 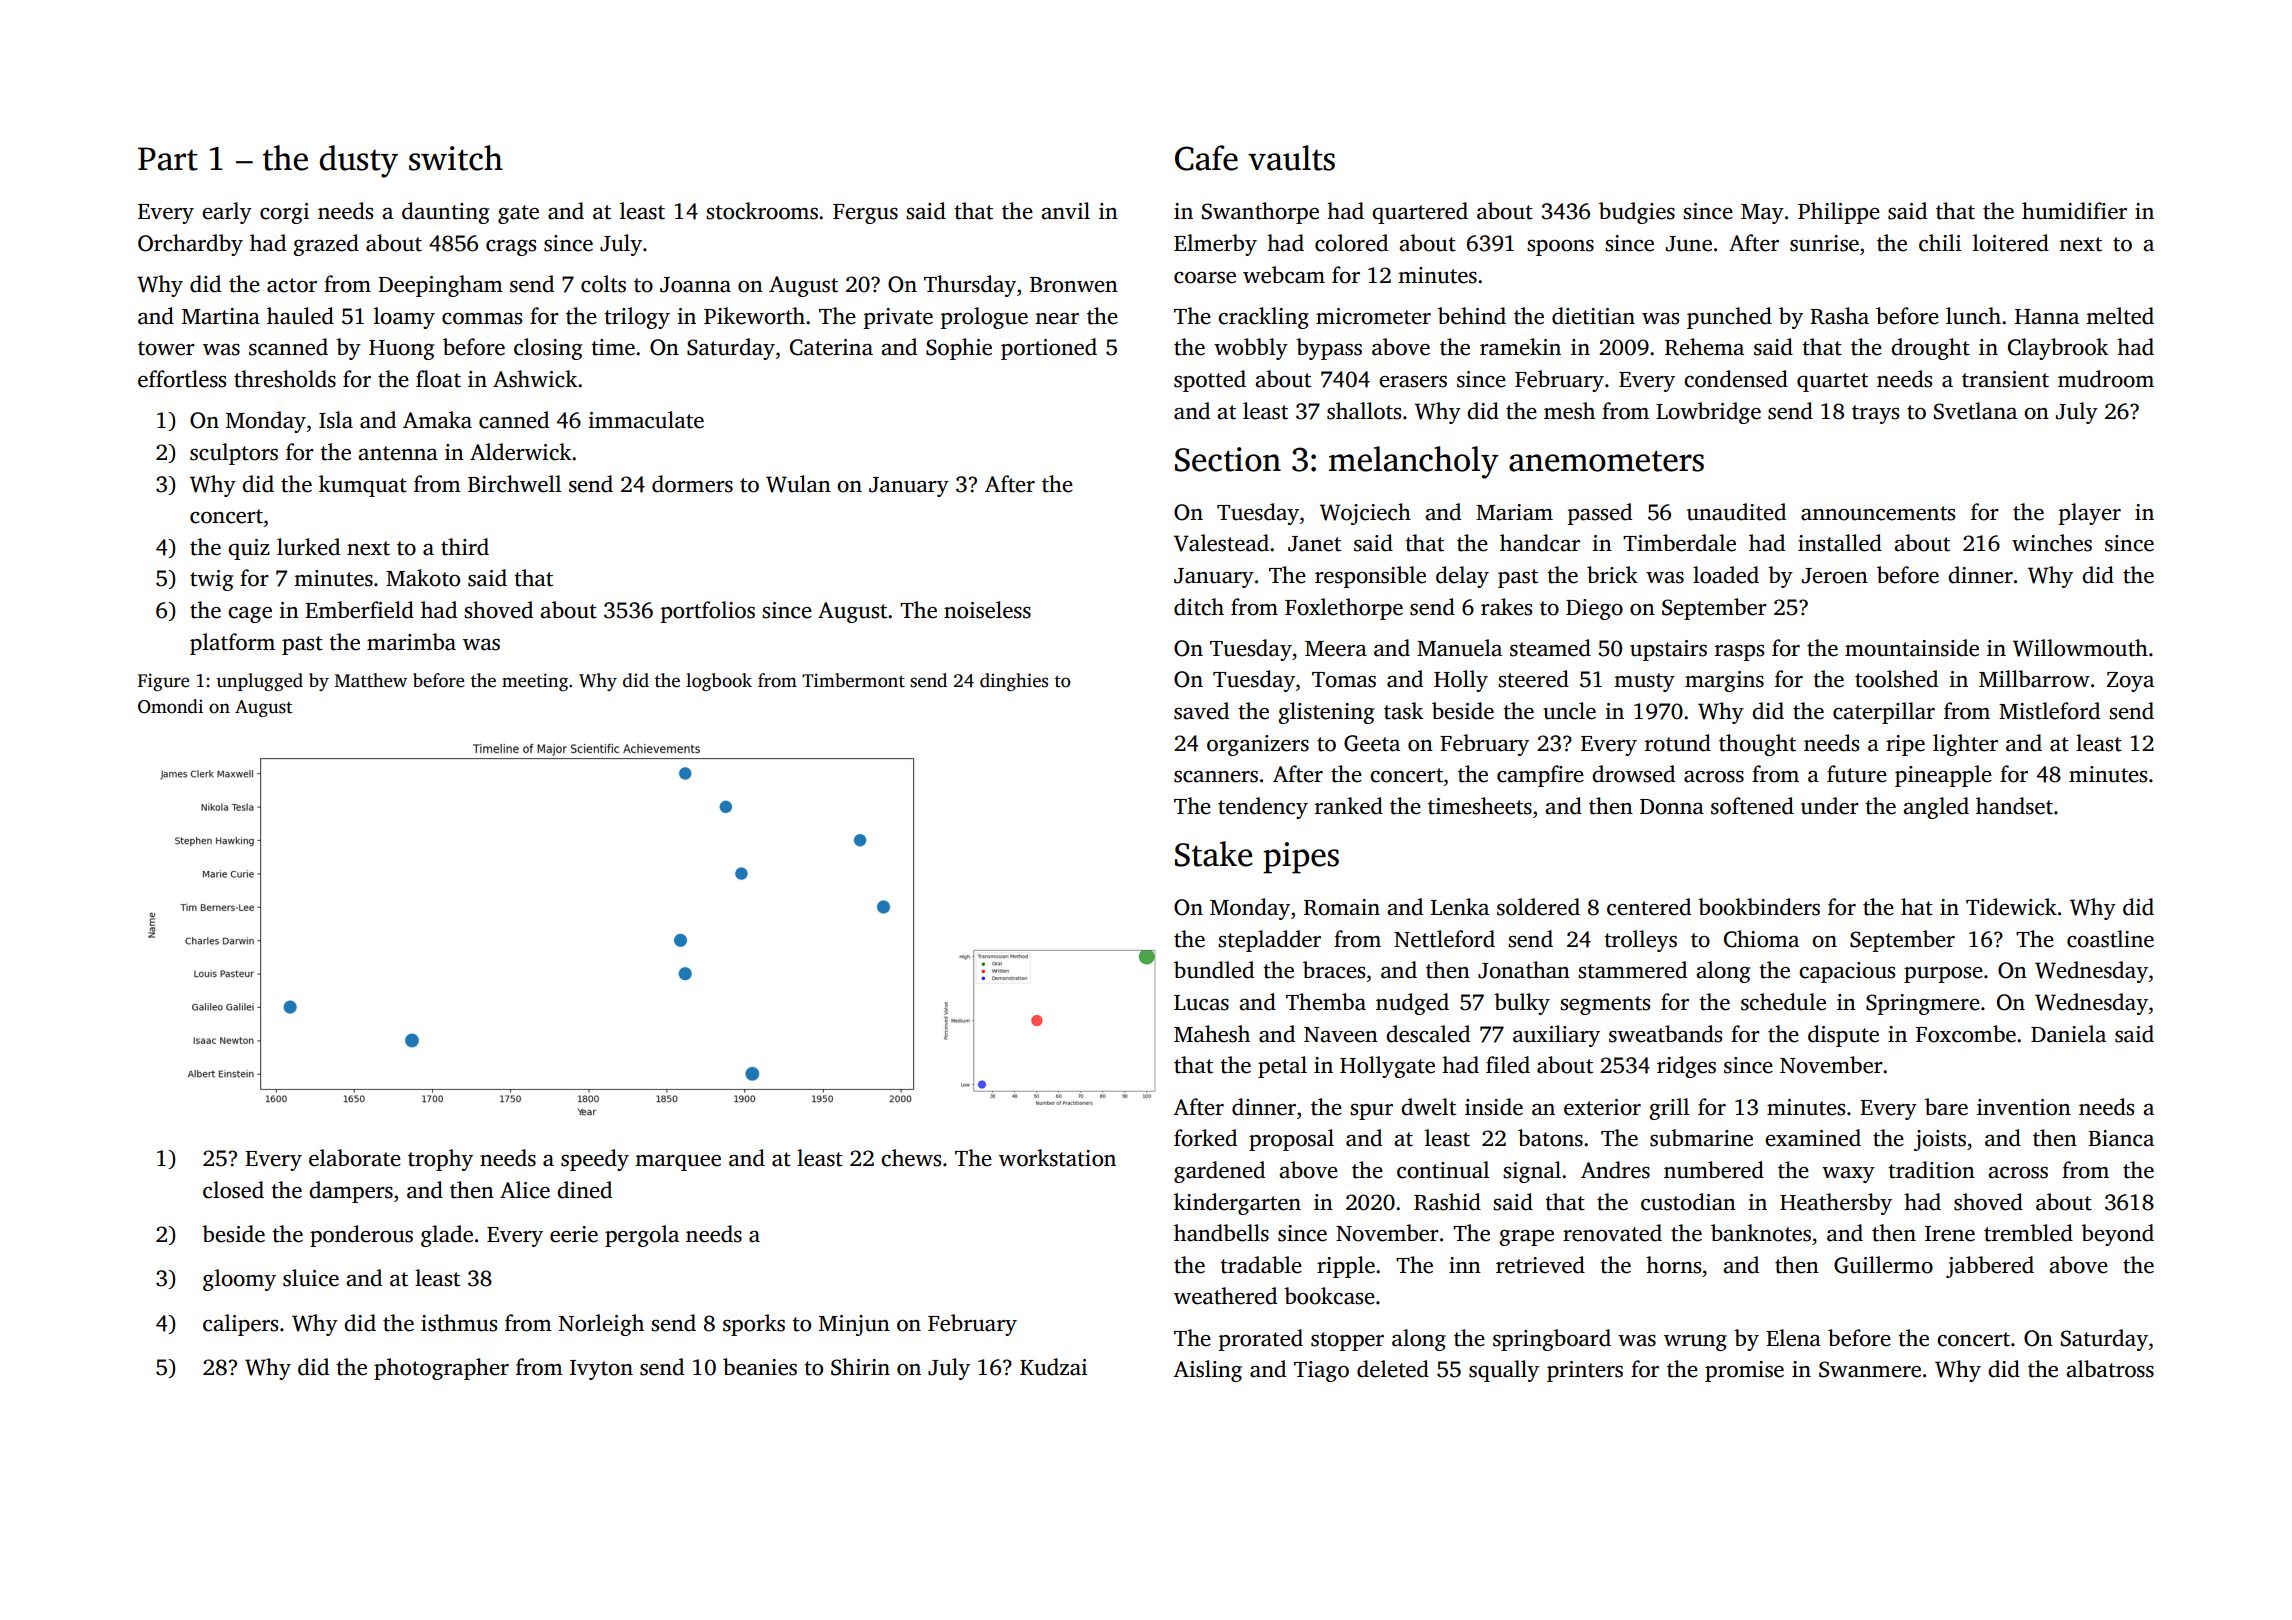 I want to click on Cafe, so click(x=1206, y=158).
